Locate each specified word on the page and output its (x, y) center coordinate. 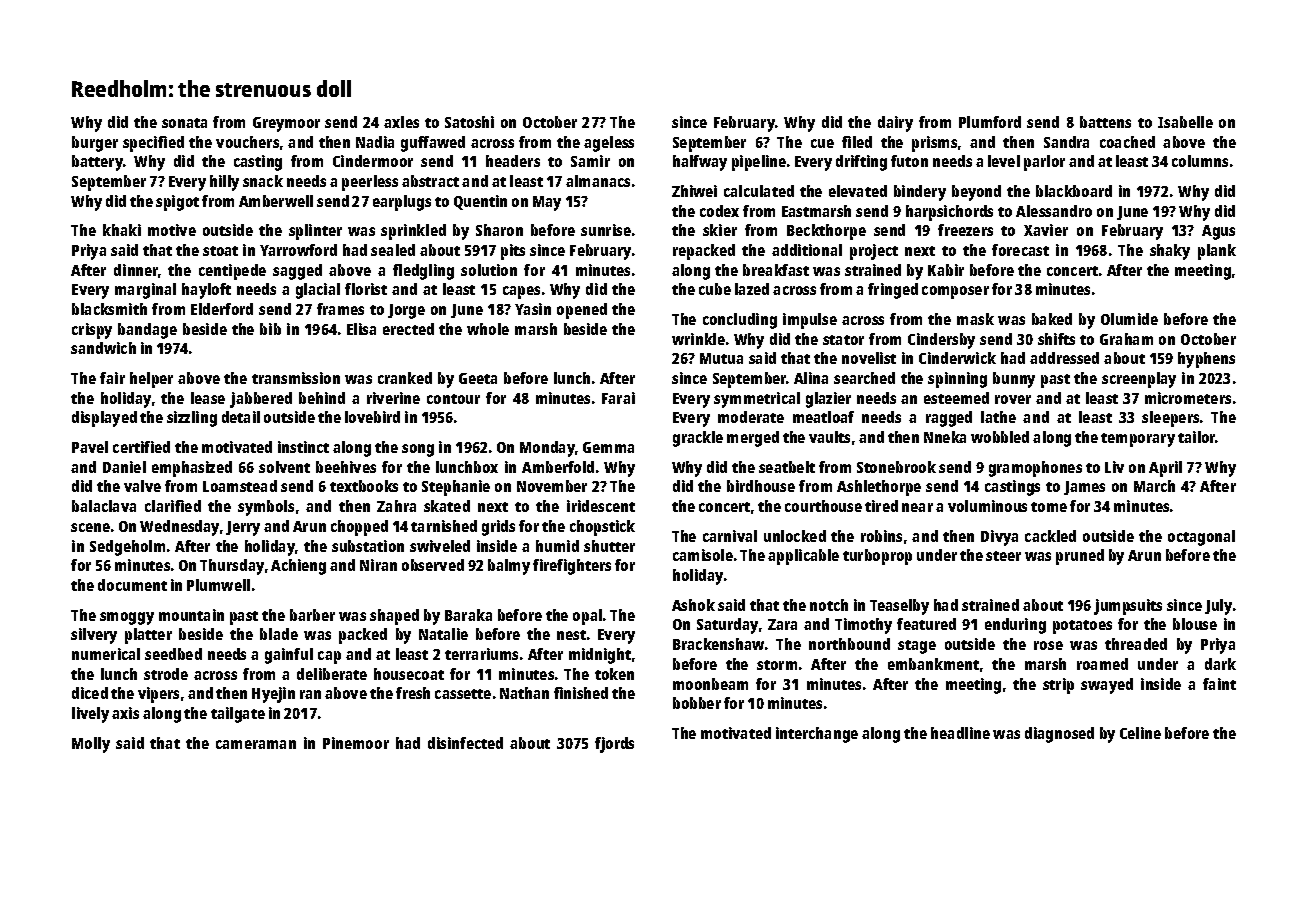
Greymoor (286, 124)
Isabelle (1185, 122)
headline (960, 733)
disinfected (465, 743)
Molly (91, 745)
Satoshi (469, 122)
